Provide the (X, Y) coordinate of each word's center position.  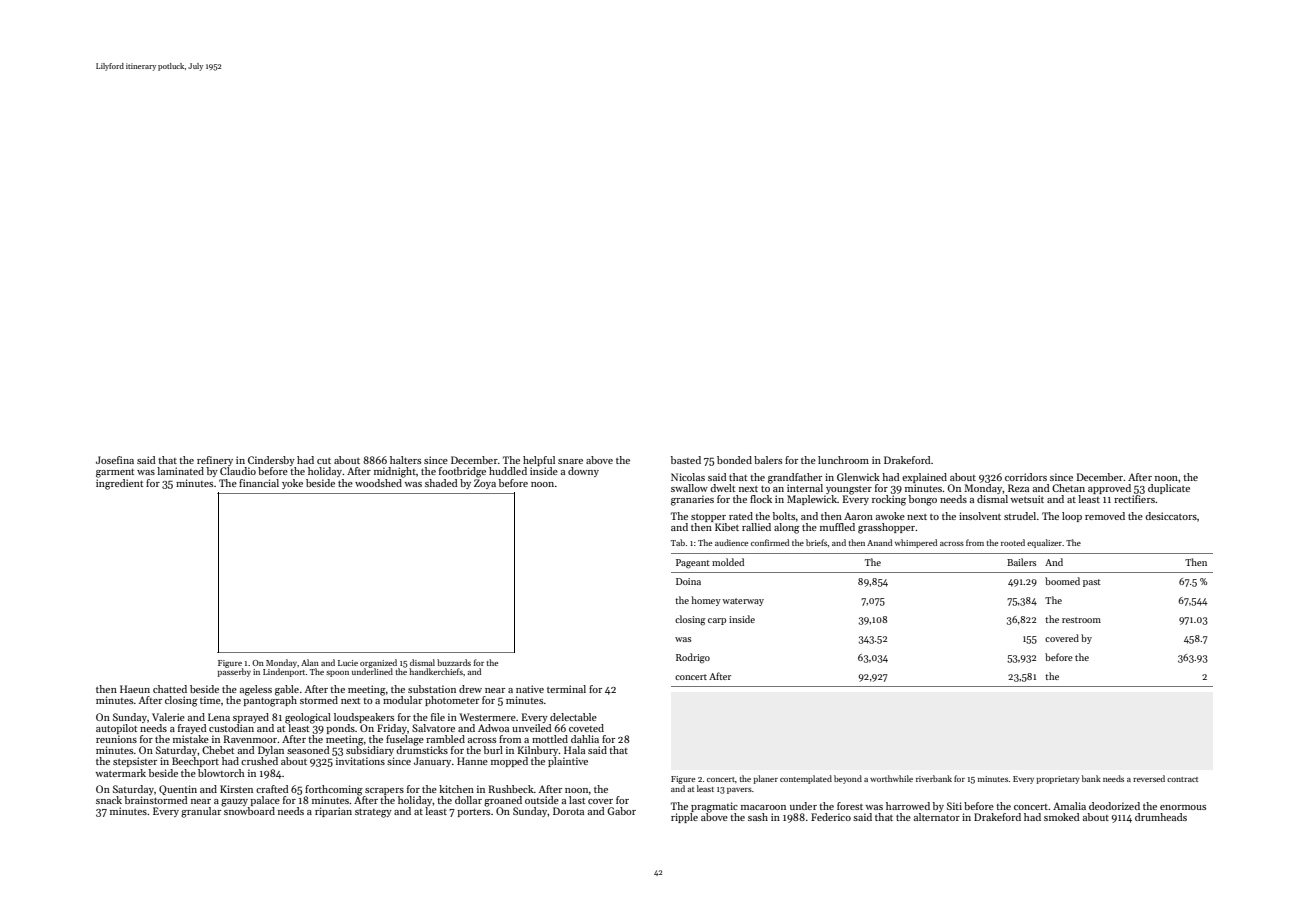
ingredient (119, 484)
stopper (708, 518)
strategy (373, 813)
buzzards (454, 662)
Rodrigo (693, 658)
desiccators (1171, 516)
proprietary (1058, 780)
